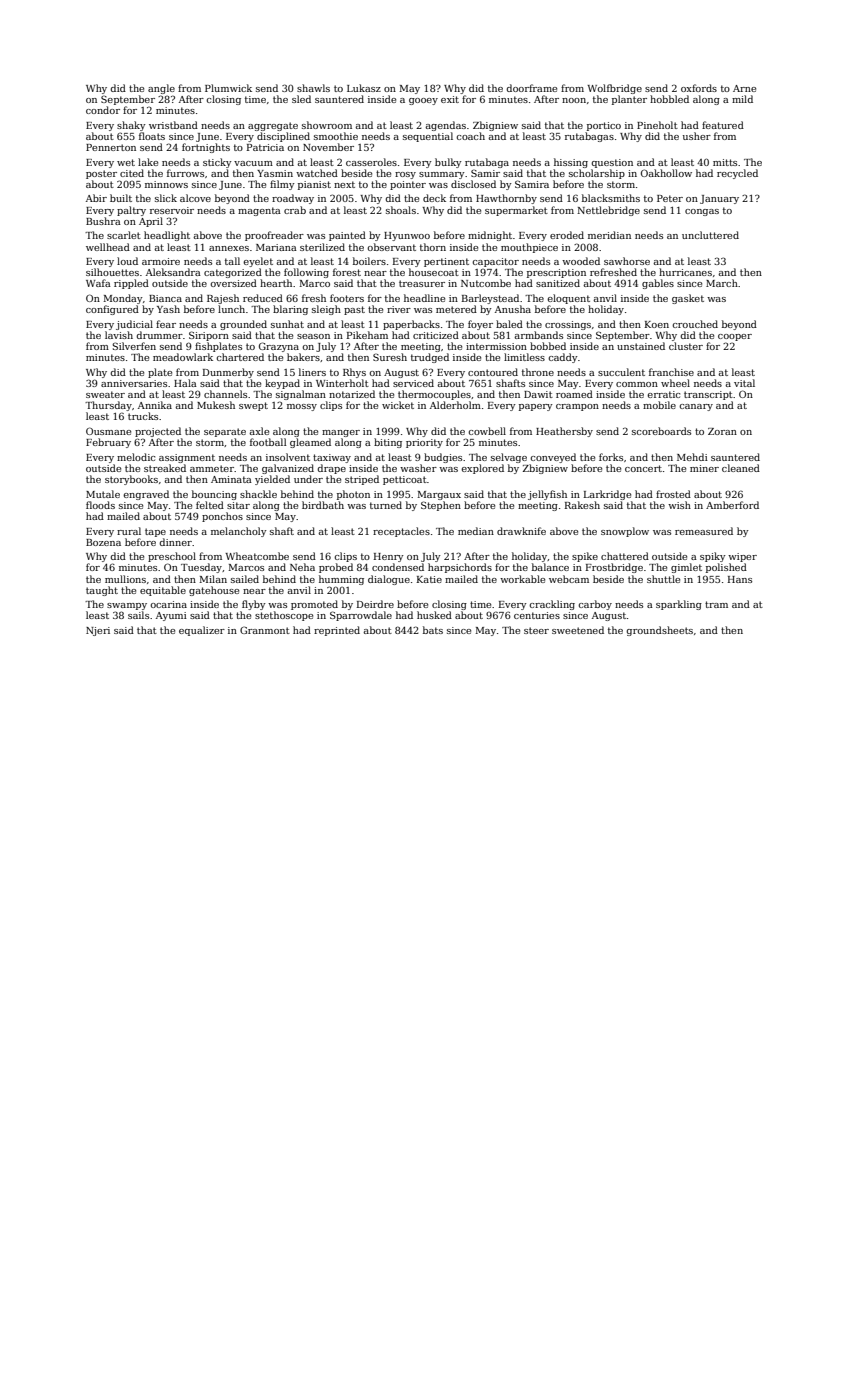  What do you see at coordinates (108, 443) in the screenshot?
I see `February` at bounding box center [108, 443].
